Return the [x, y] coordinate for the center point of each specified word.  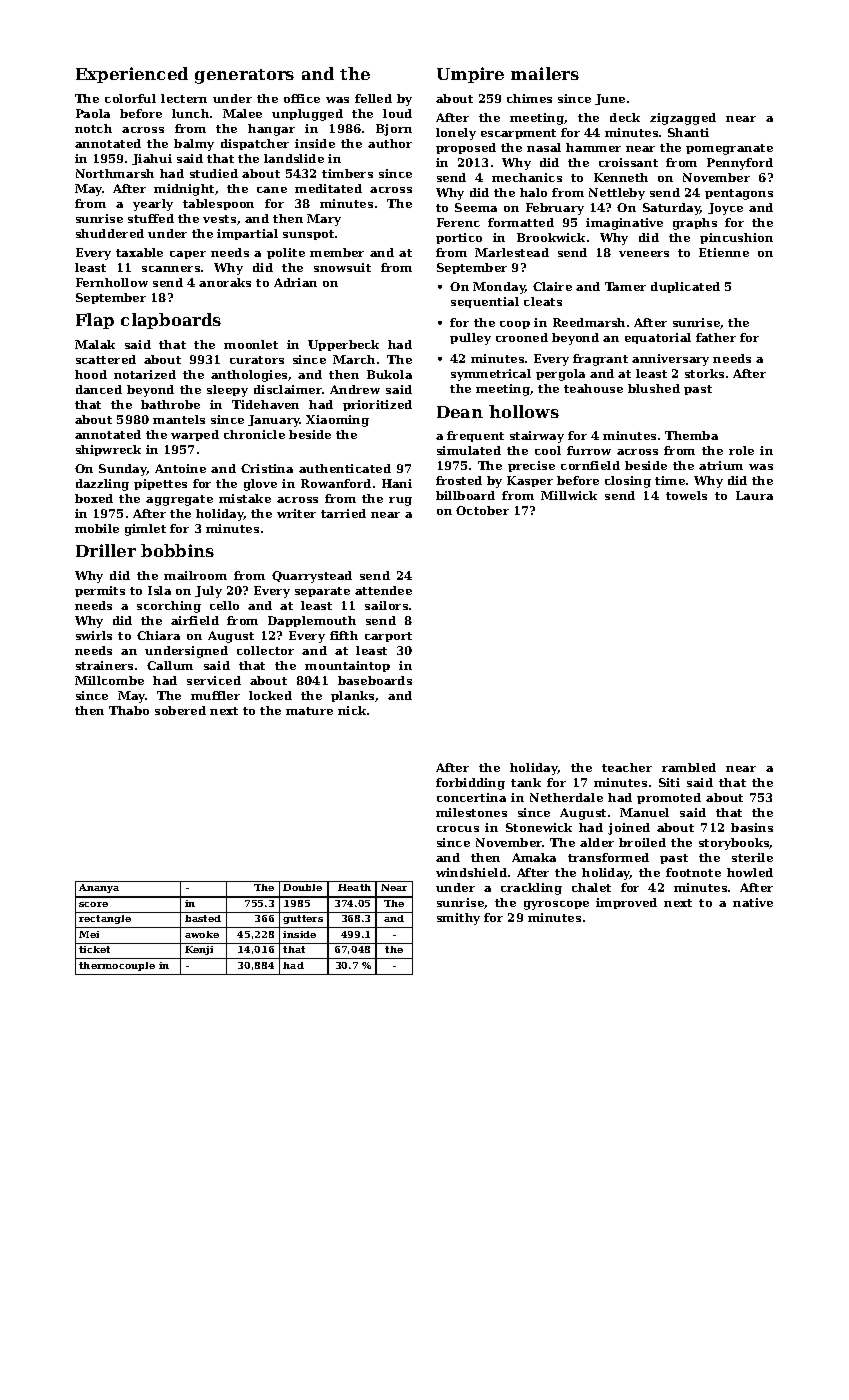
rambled [689, 767]
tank [526, 782]
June [610, 99]
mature [309, 711]
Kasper [530, 481]
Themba [691, 435]
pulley [470, 339]
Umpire [470, 75]
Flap [95, 321]
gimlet [145, 530]
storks [704, 373]
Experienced [132, 75]
